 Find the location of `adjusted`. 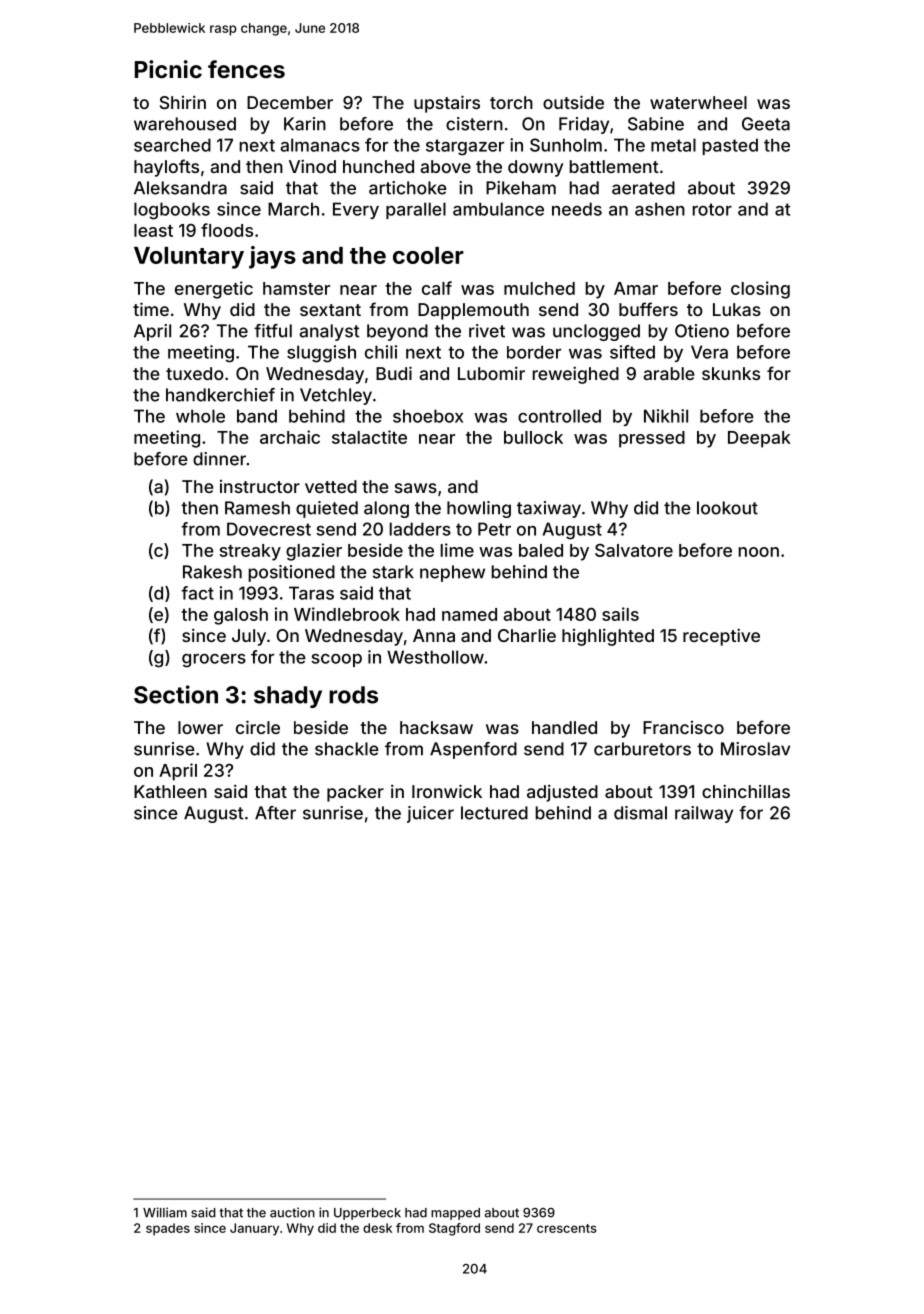

adjusted is located at coordinates (562, 793).
